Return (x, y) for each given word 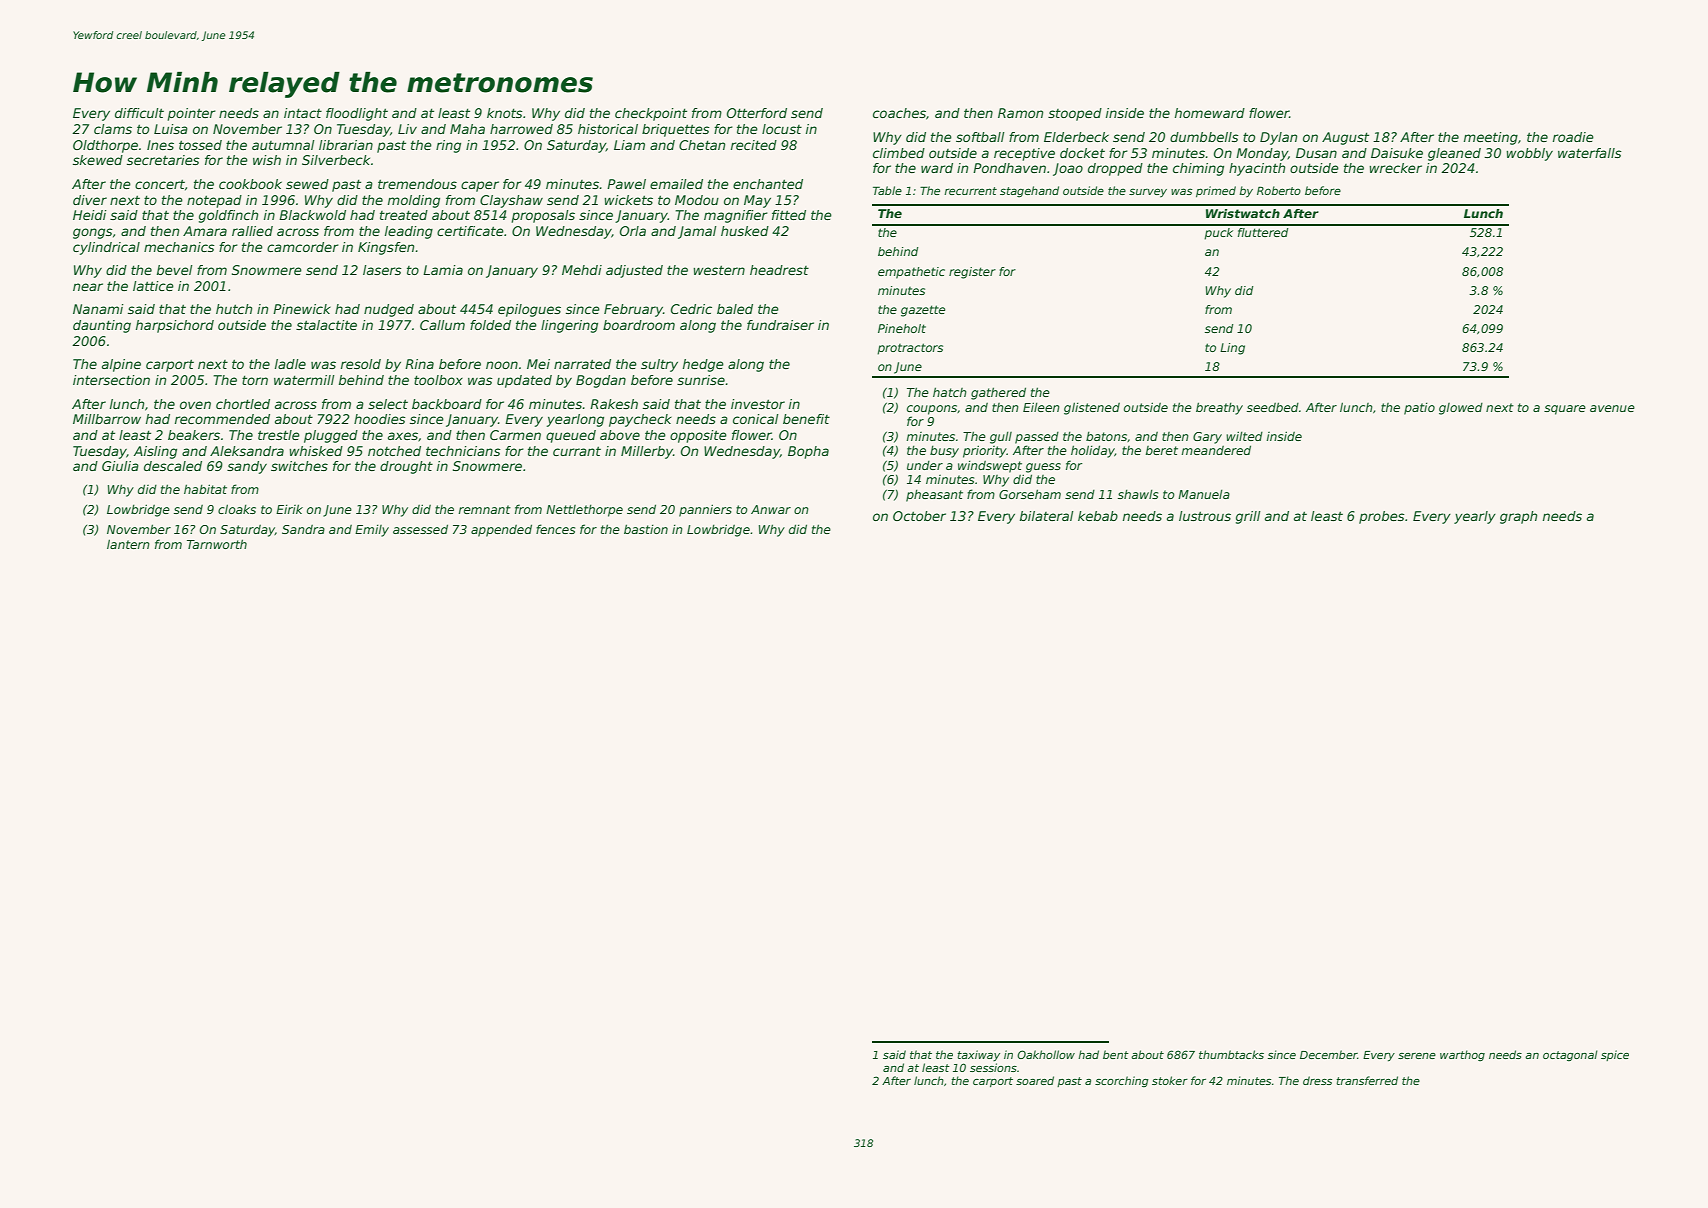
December (1328, 1054)
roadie (1573, 137)
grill (1248, 517)
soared (1035, 1080)
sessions (993, 1067)
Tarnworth (217, 544)
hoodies (380, 419)
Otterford (757, 113)
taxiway (978, 1055)
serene (1417, 1056)
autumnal (283, 145)
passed (1037, 438)
